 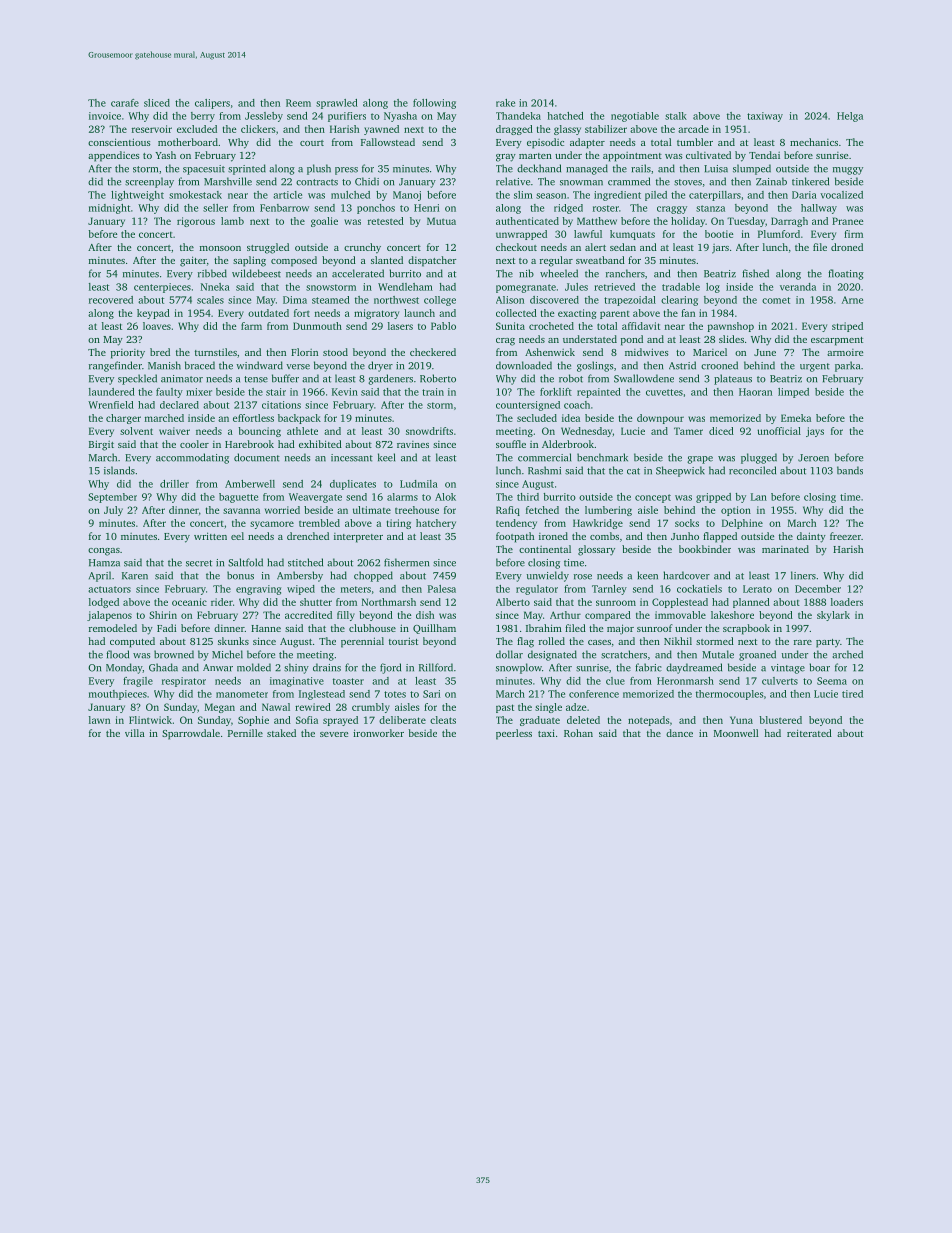 I want to click on tiring, so click(x=399, y=524).
